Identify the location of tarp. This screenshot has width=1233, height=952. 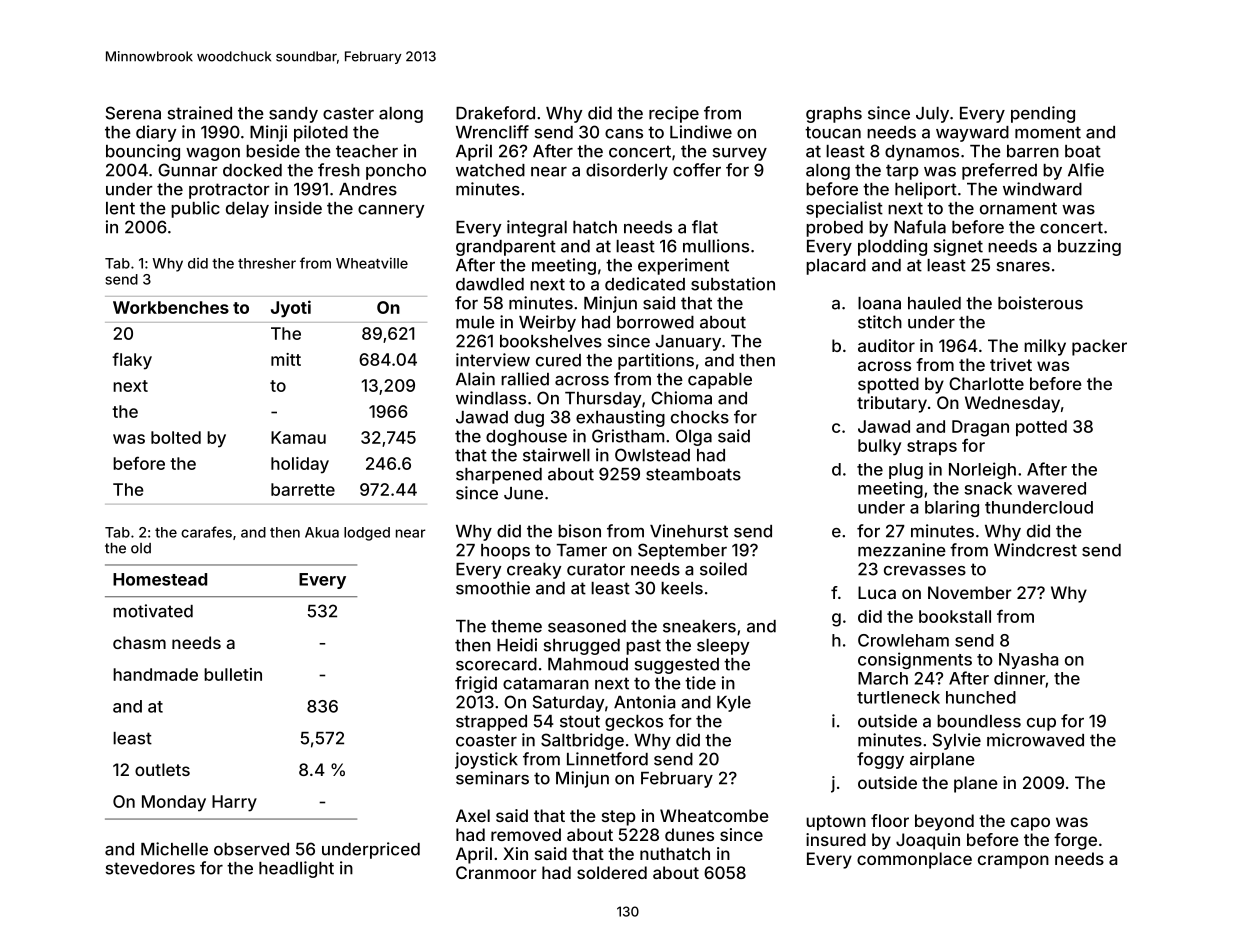
(902, 172).
